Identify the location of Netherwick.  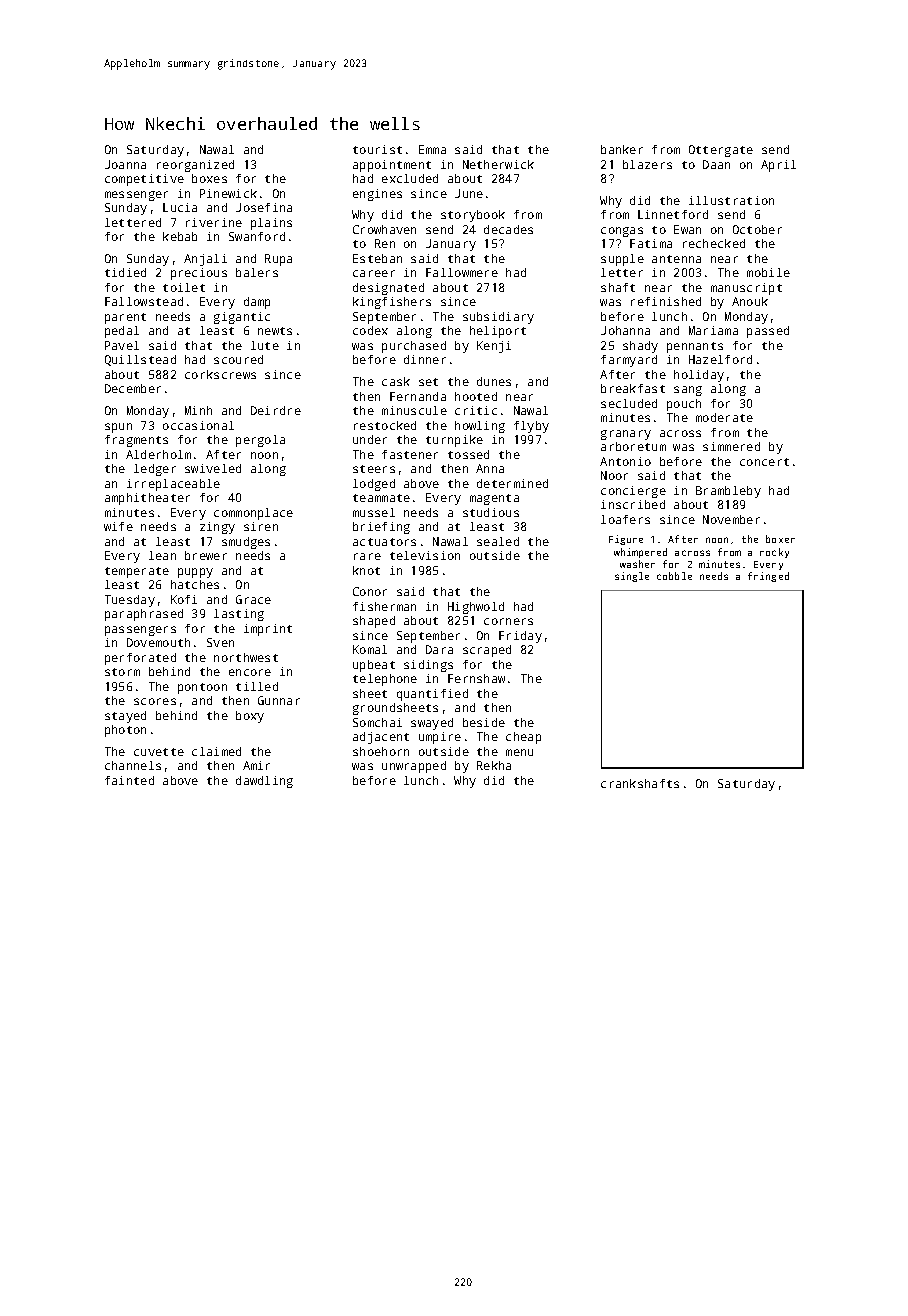
(498, 164).
